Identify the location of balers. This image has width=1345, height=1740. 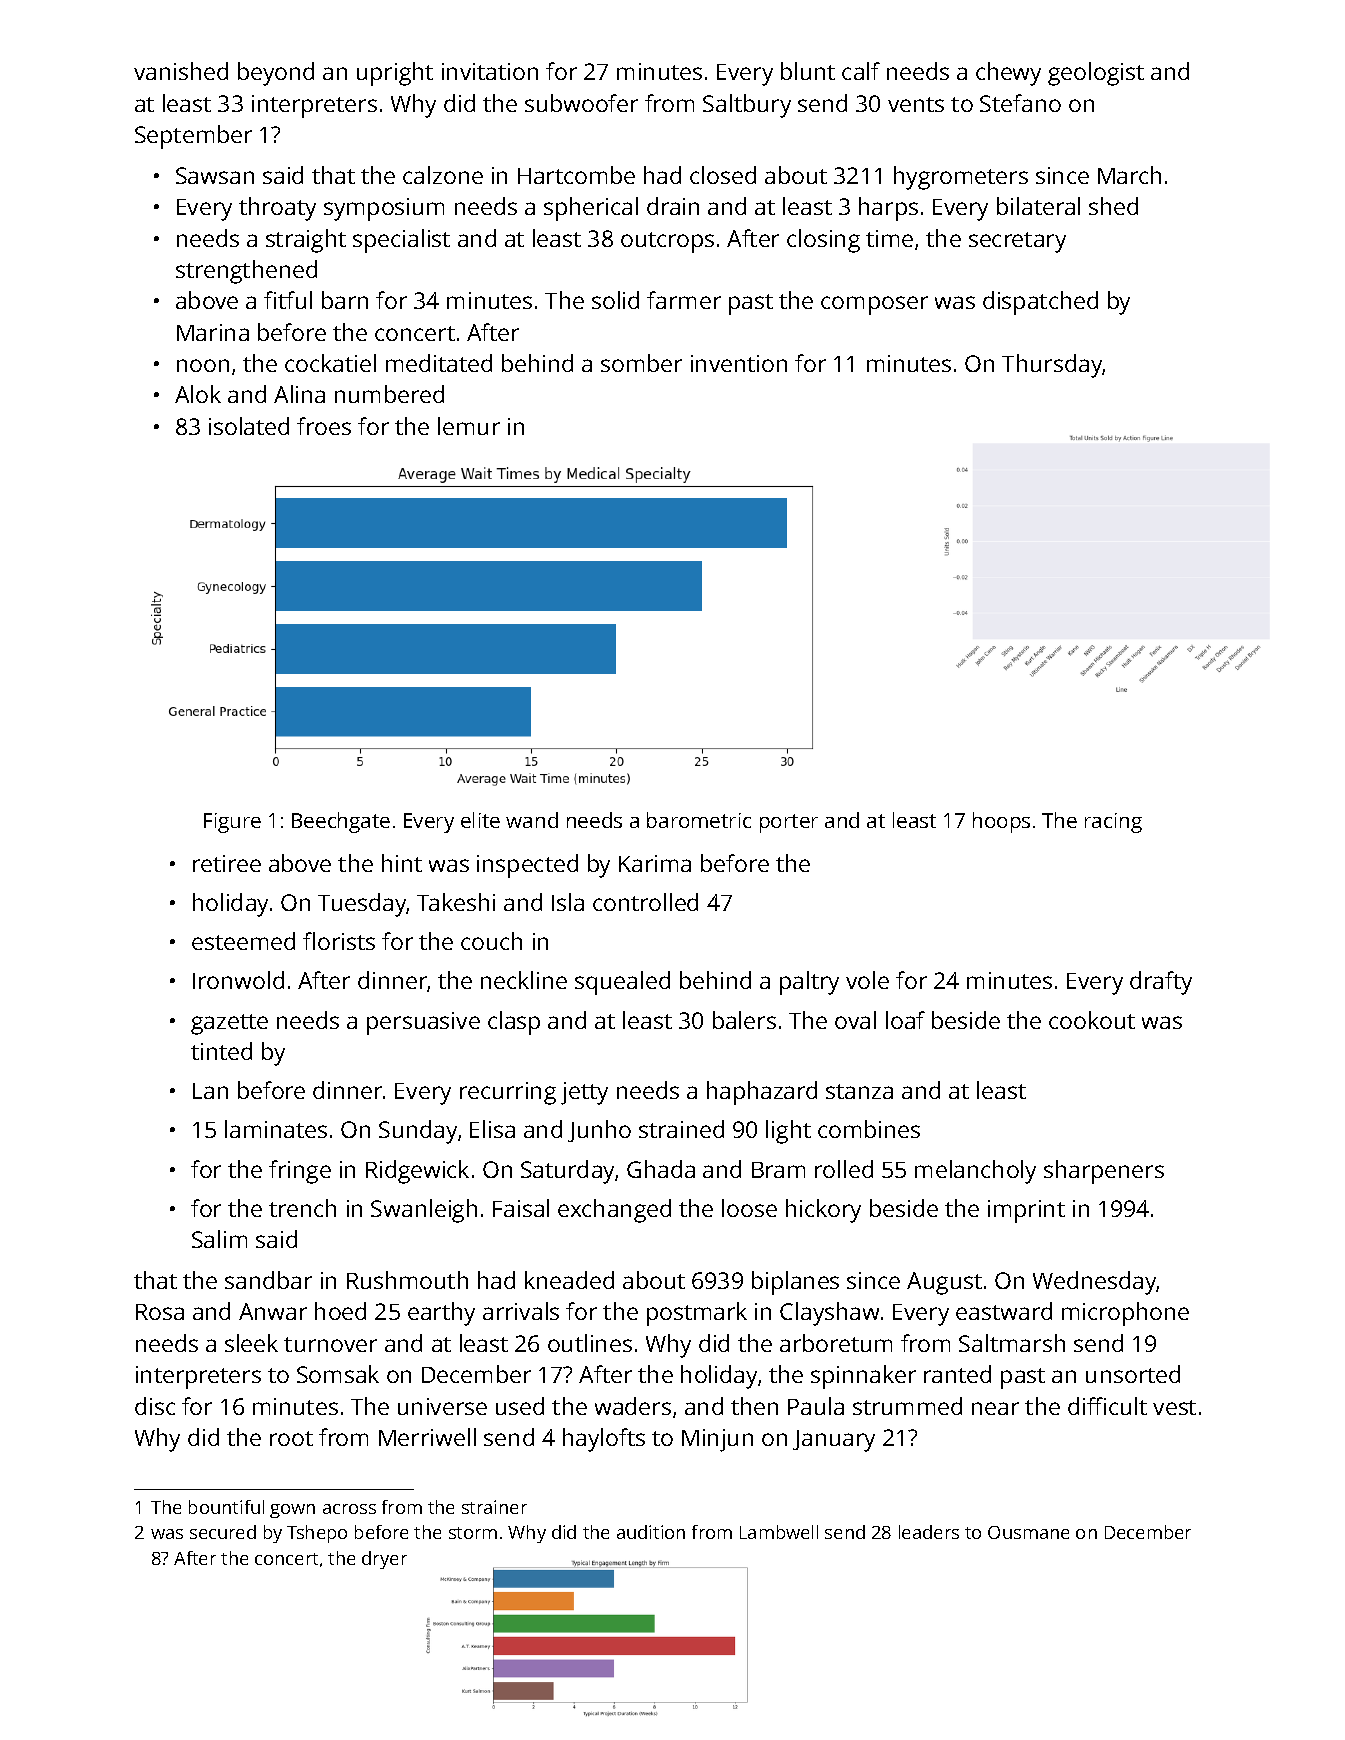
(744, 1020).
